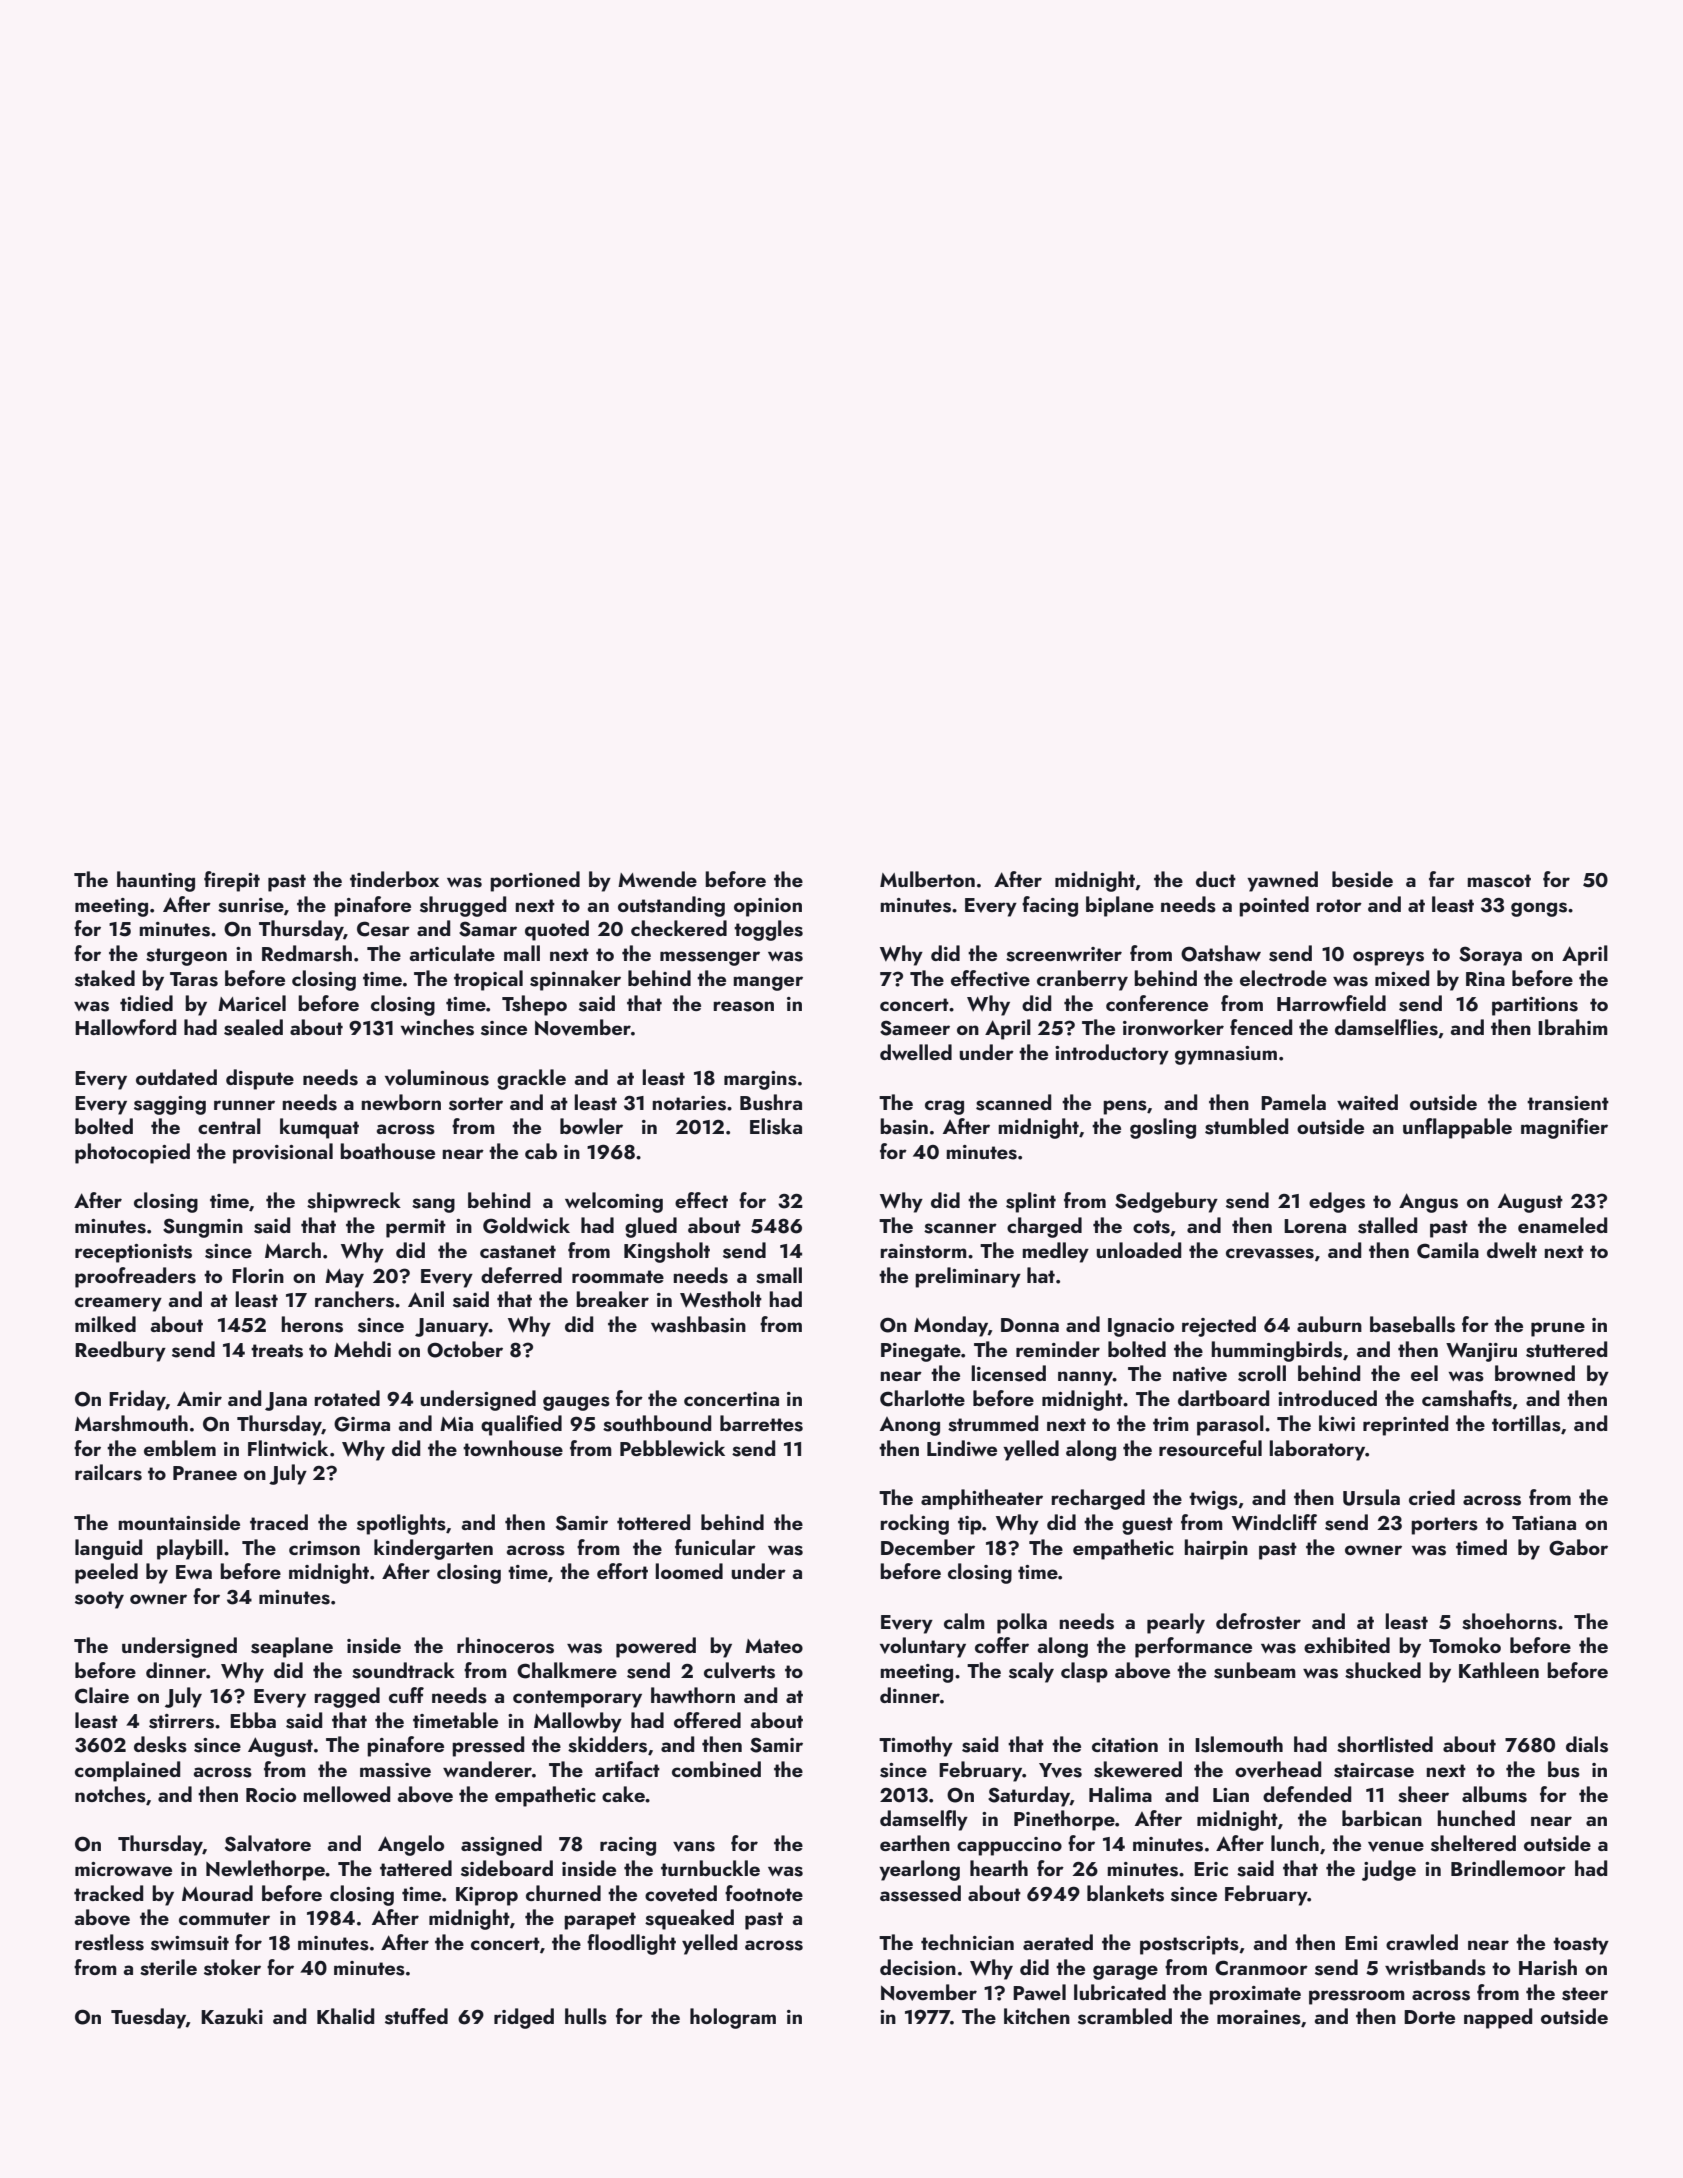 Image resolution: width=1683 pixels, height=2178 pixels. Describe the element at coordinates (108, 1893) in the image. I see `tracked` at that location.
